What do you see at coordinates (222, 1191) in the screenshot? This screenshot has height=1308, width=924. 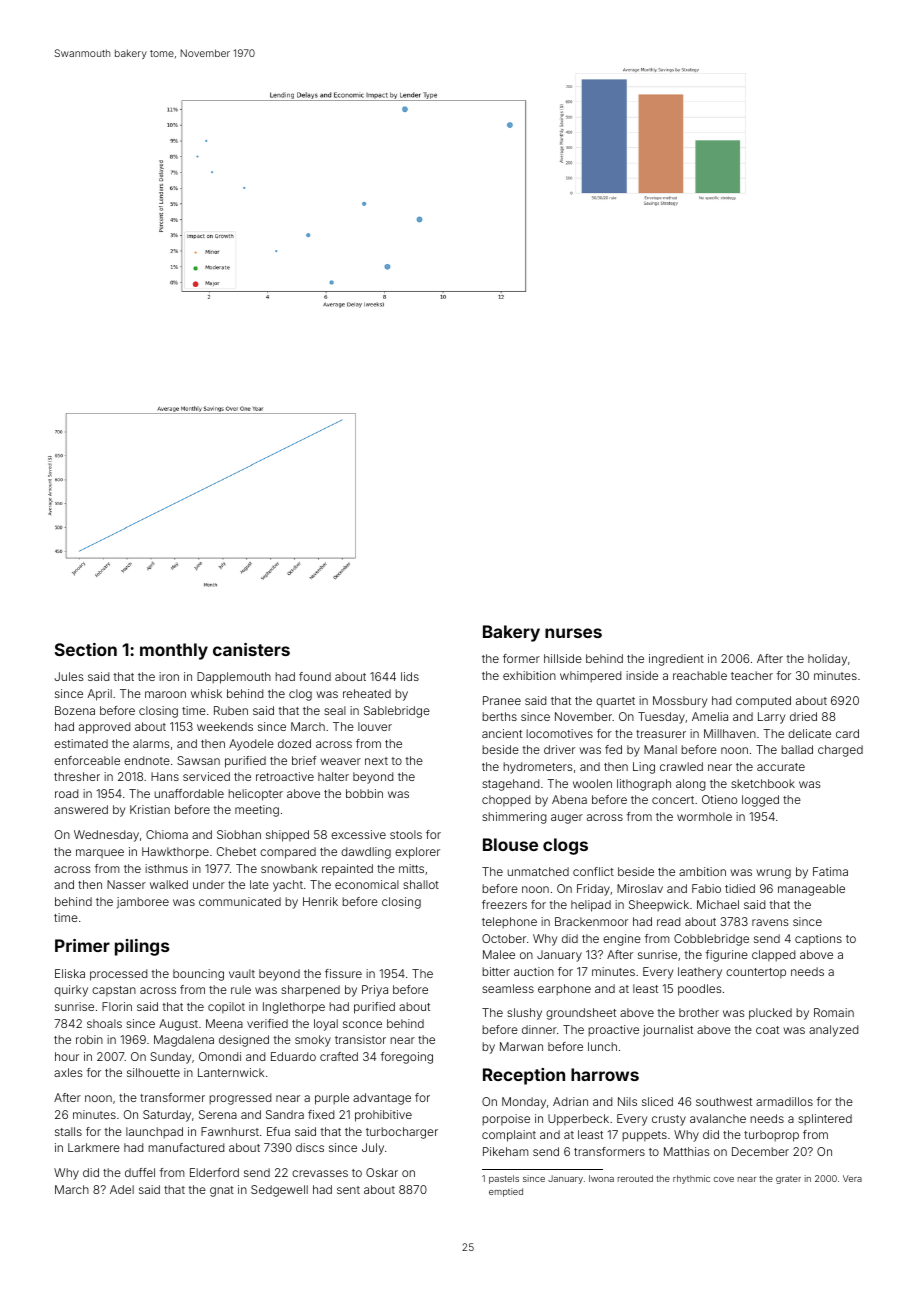 I see `gnat` at bounding box center [222, 1191].
